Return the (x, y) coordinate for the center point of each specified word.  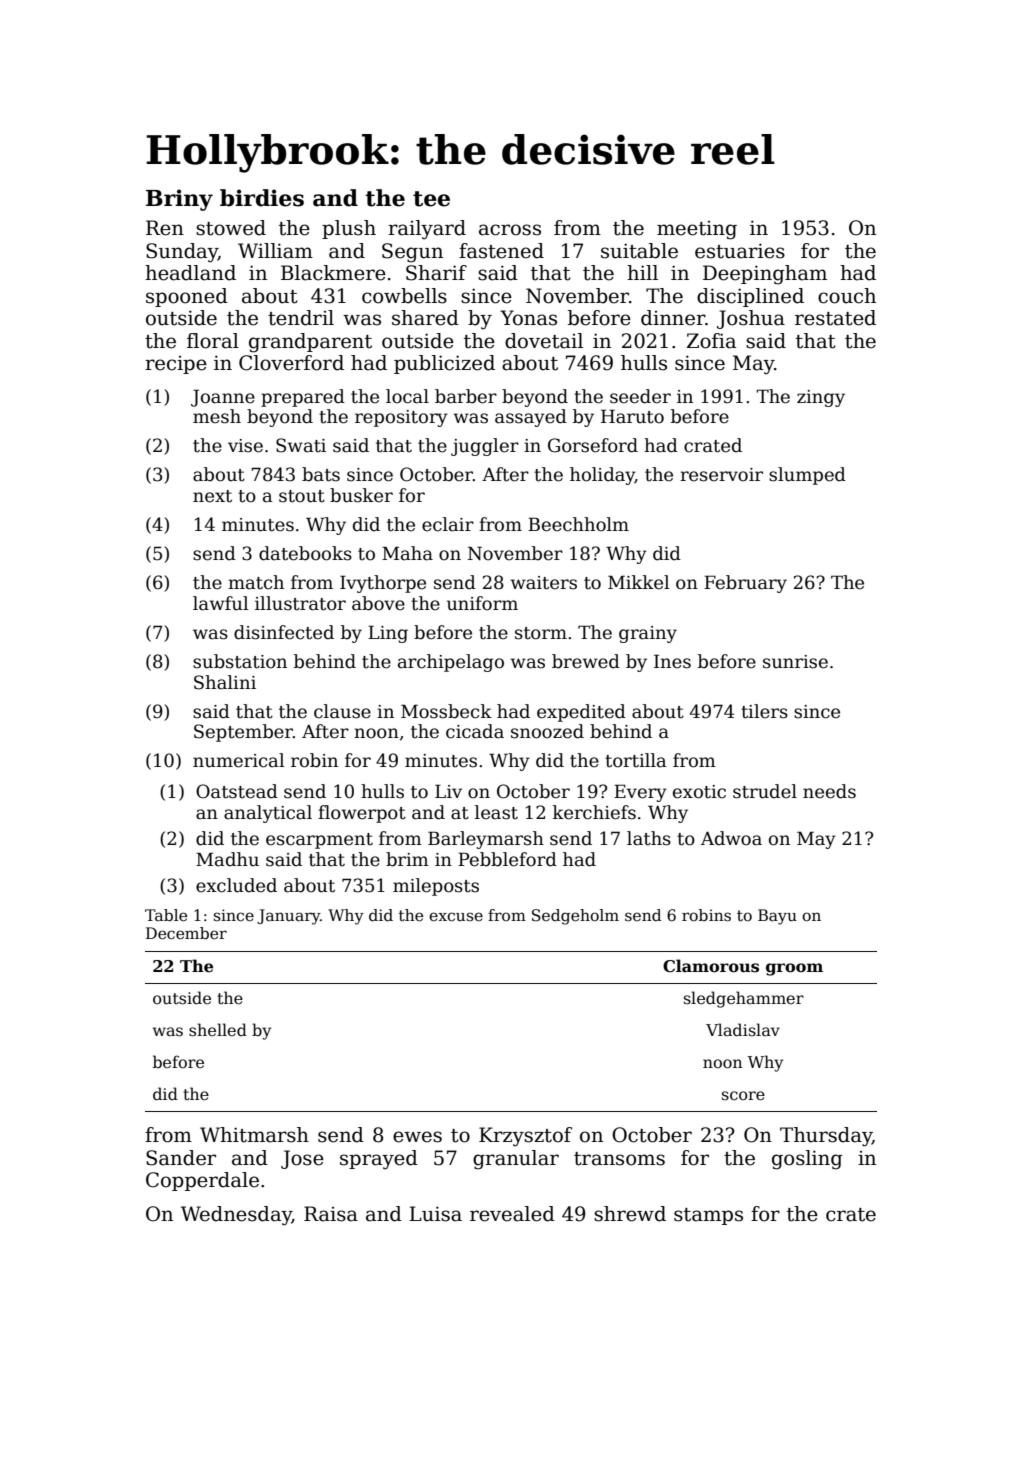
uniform (482, 603)
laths (649, 838)
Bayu (777, 917)
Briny (179, 200)
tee (431, 199)
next (212, 496)
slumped (807, 476)
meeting (697, 230)
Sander (181, 1158)
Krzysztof (525, 1137)
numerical (239, 760)
